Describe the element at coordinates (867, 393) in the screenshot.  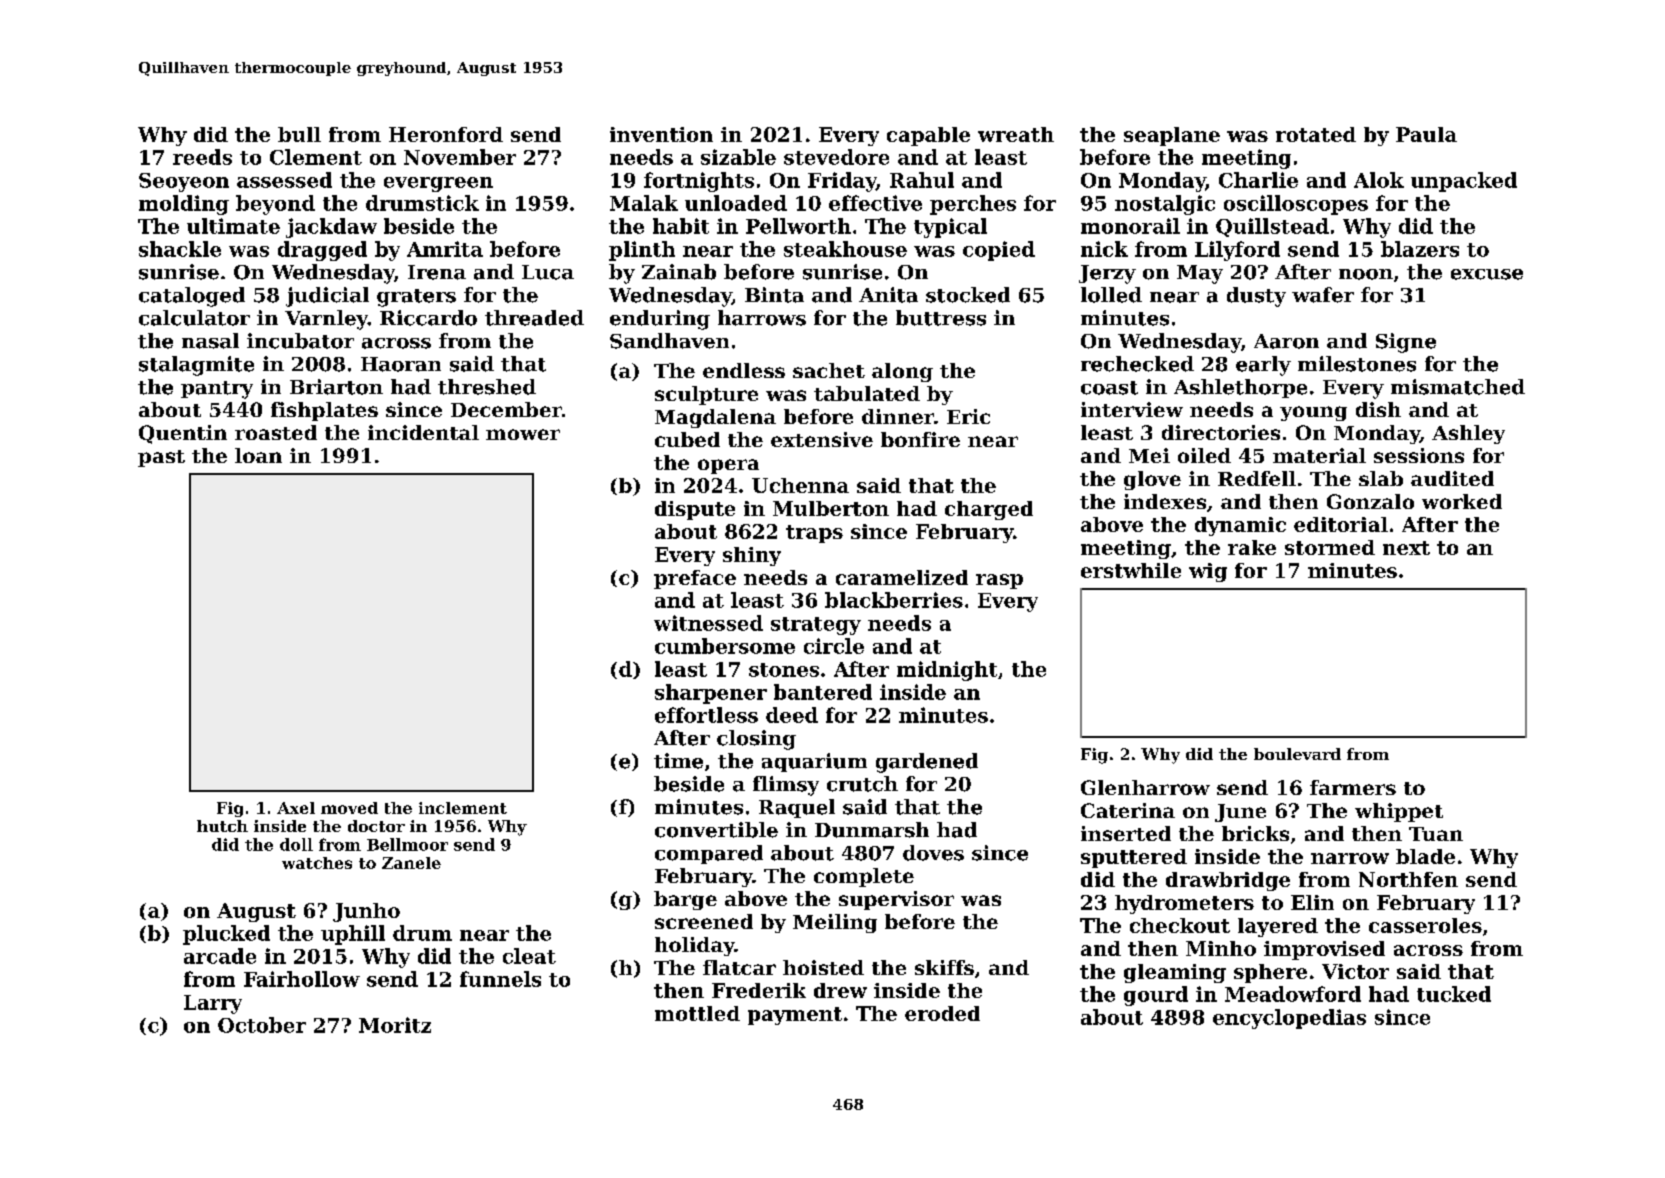
I see `tabulated` at that location.
